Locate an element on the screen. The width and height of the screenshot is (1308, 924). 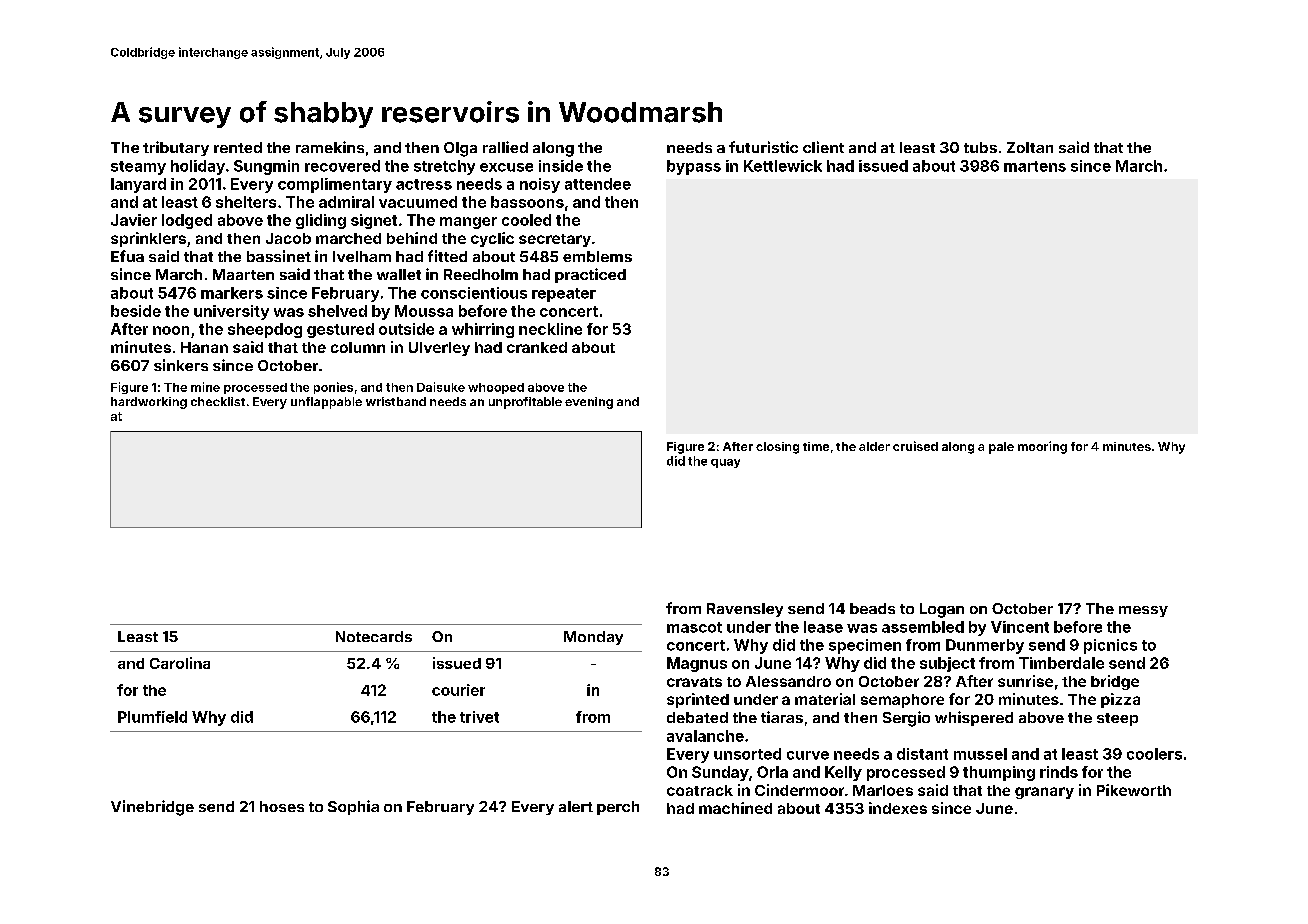
Plumfield is located at coordinates (152, 717).
